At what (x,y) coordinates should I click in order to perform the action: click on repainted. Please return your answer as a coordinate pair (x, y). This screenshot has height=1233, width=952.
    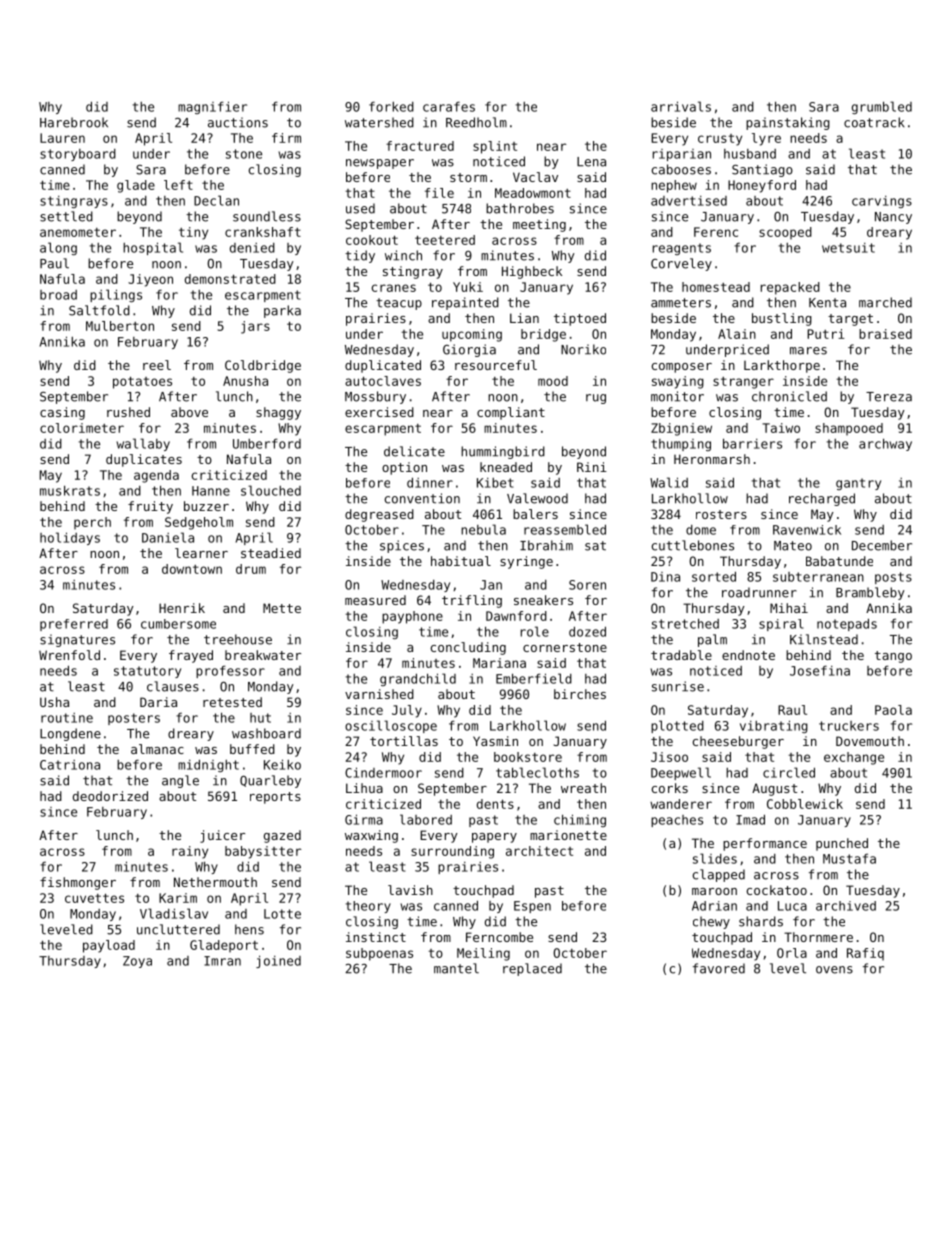
    Looking at the image, I should click on (465, 303).
